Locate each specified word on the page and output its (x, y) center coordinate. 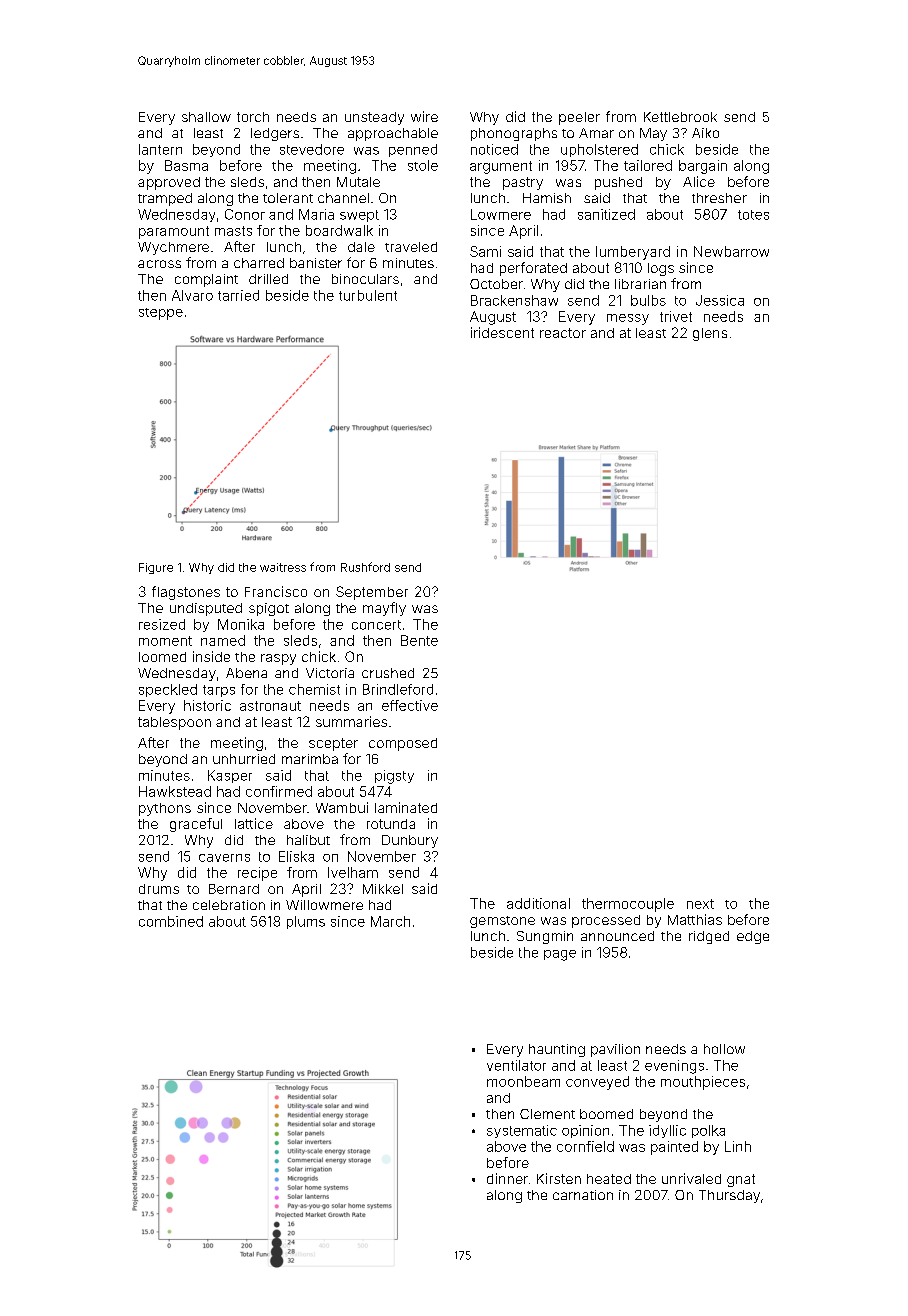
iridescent (502, 332)
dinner (507, 1178)
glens (710, 334)
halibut (308, 840)
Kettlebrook (680, 117)
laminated (406, 807)
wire (424, 116)
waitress (283, 567)
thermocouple (628, 905)
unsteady (374, 118)
